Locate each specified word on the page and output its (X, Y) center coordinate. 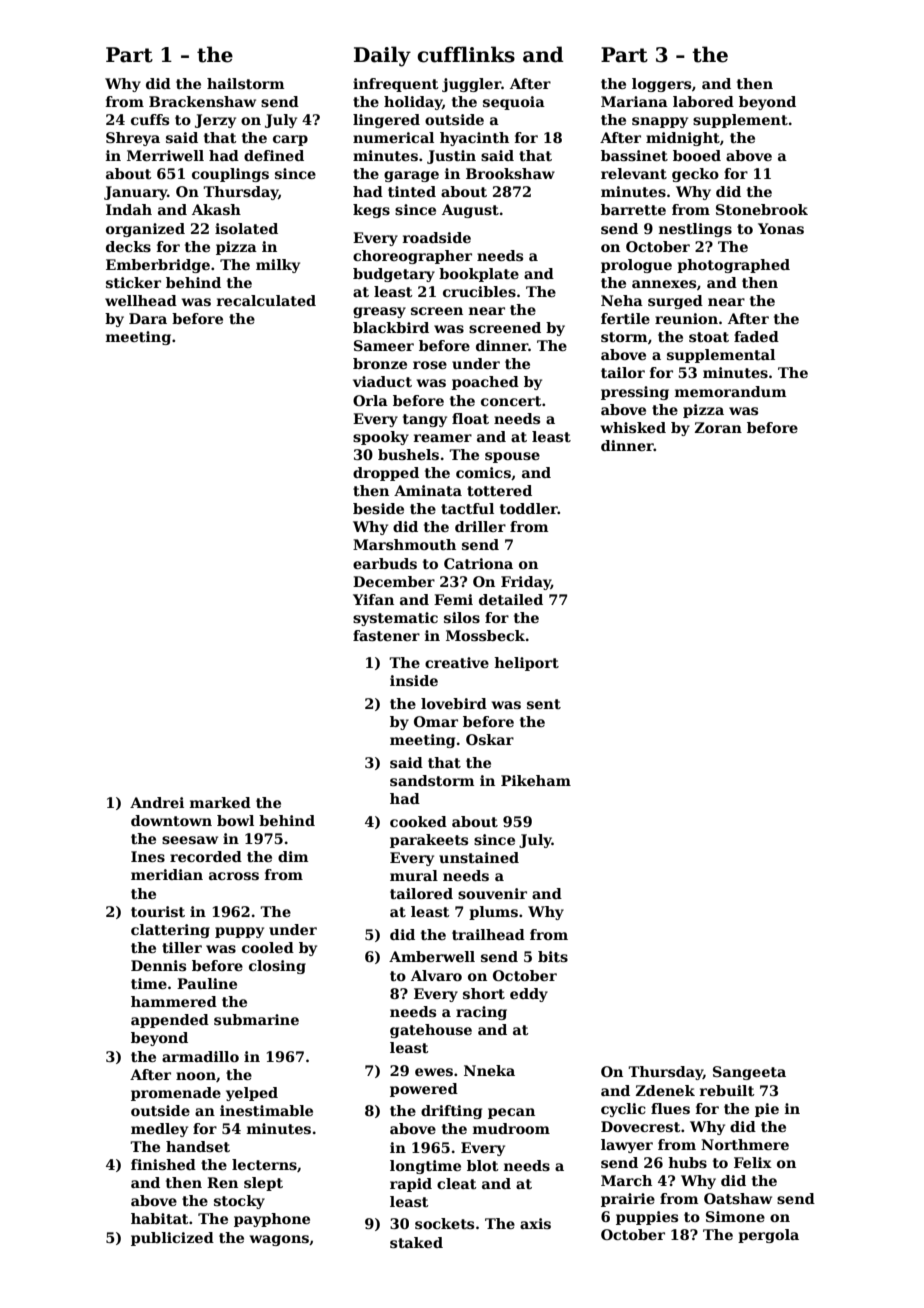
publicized (172, 1239)
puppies (647, 1218)
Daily (382, 56)
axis (535, 1223)
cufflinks (466, 54)
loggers (661, 85)
